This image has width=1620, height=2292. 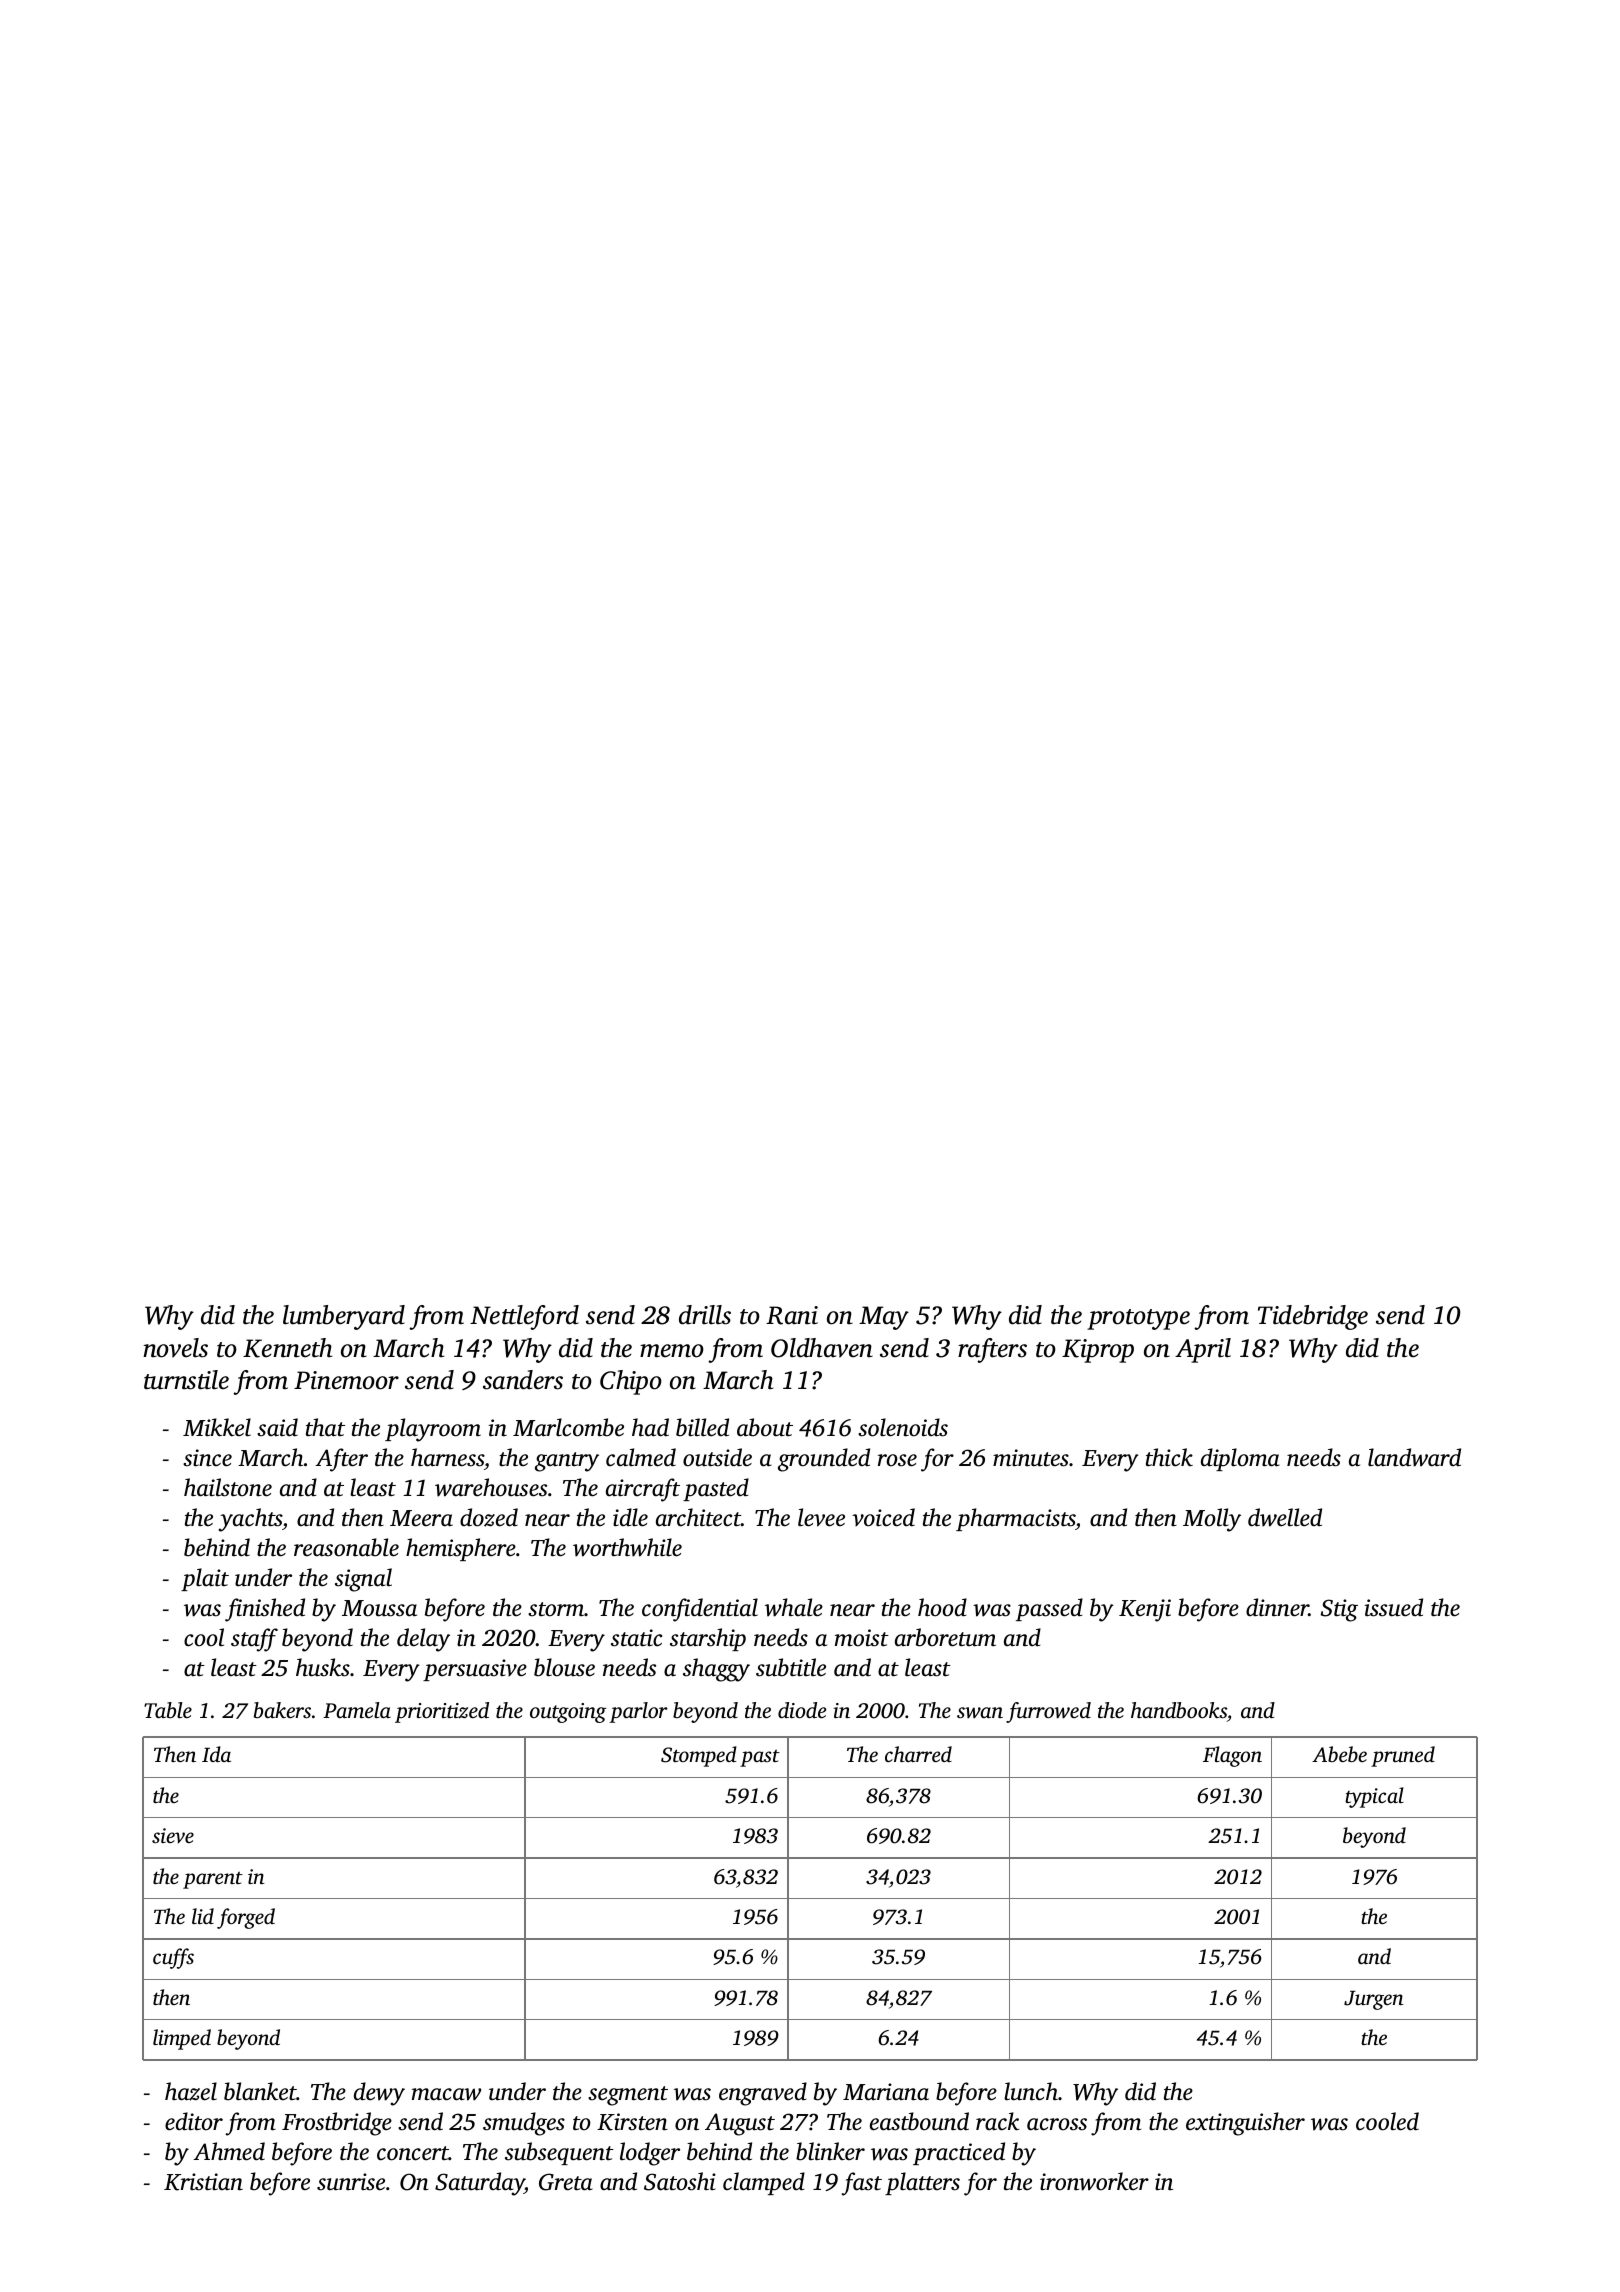 What do you see at coordinates (918, 1754) in the image?
I see `charred` at bounding box center [918, 1754].
